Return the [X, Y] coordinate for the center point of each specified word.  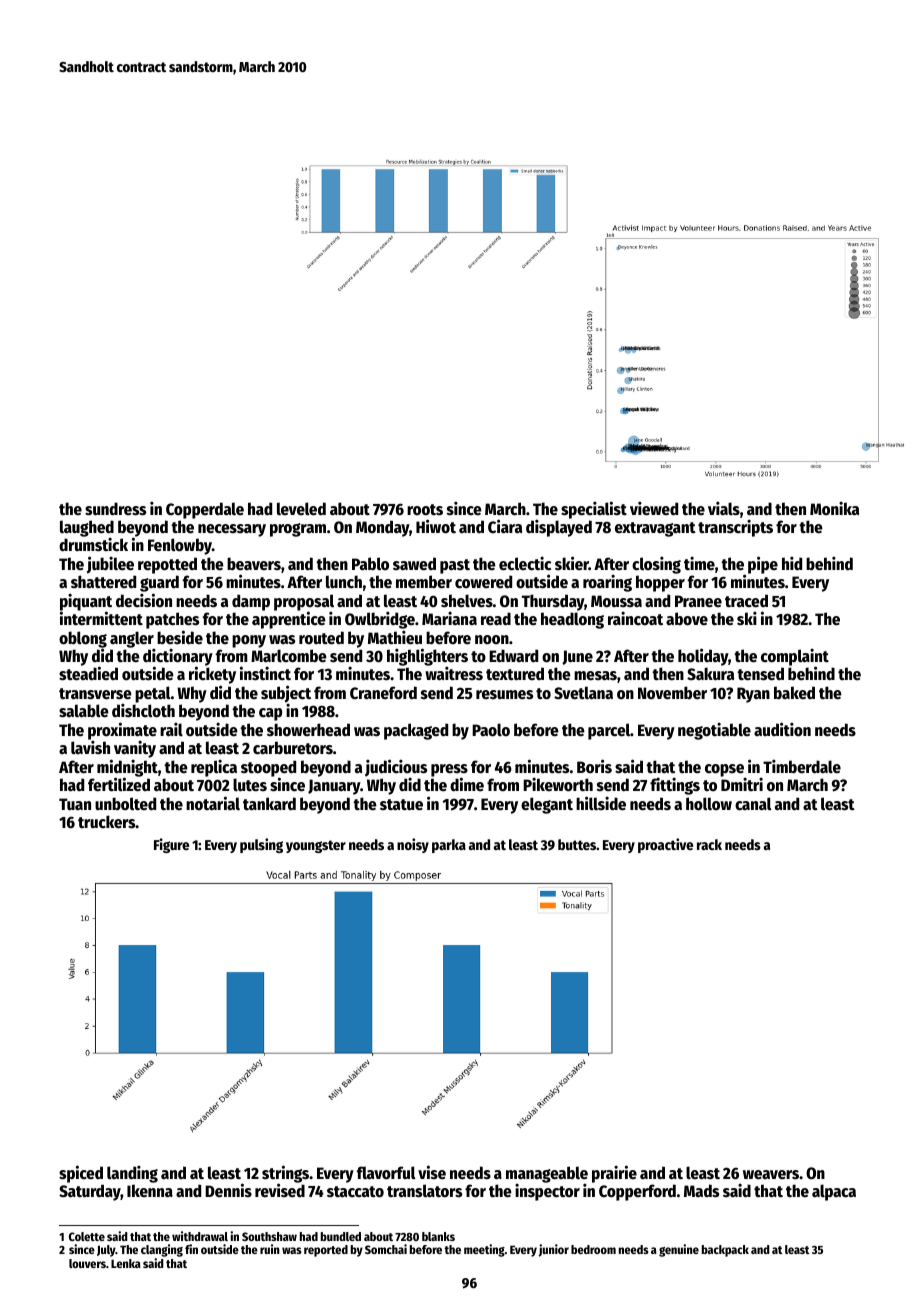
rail [171, 729]
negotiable [714, 731]
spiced [81, 1174]
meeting [484, 1250]
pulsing [261, 845]
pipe [763, 565]
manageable [547, 1175]
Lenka [126, 1263]
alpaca [834, 1192]
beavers [254, 564]
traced [746, 601]
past [455, 566]
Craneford [383, 693]
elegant [547, 805]
